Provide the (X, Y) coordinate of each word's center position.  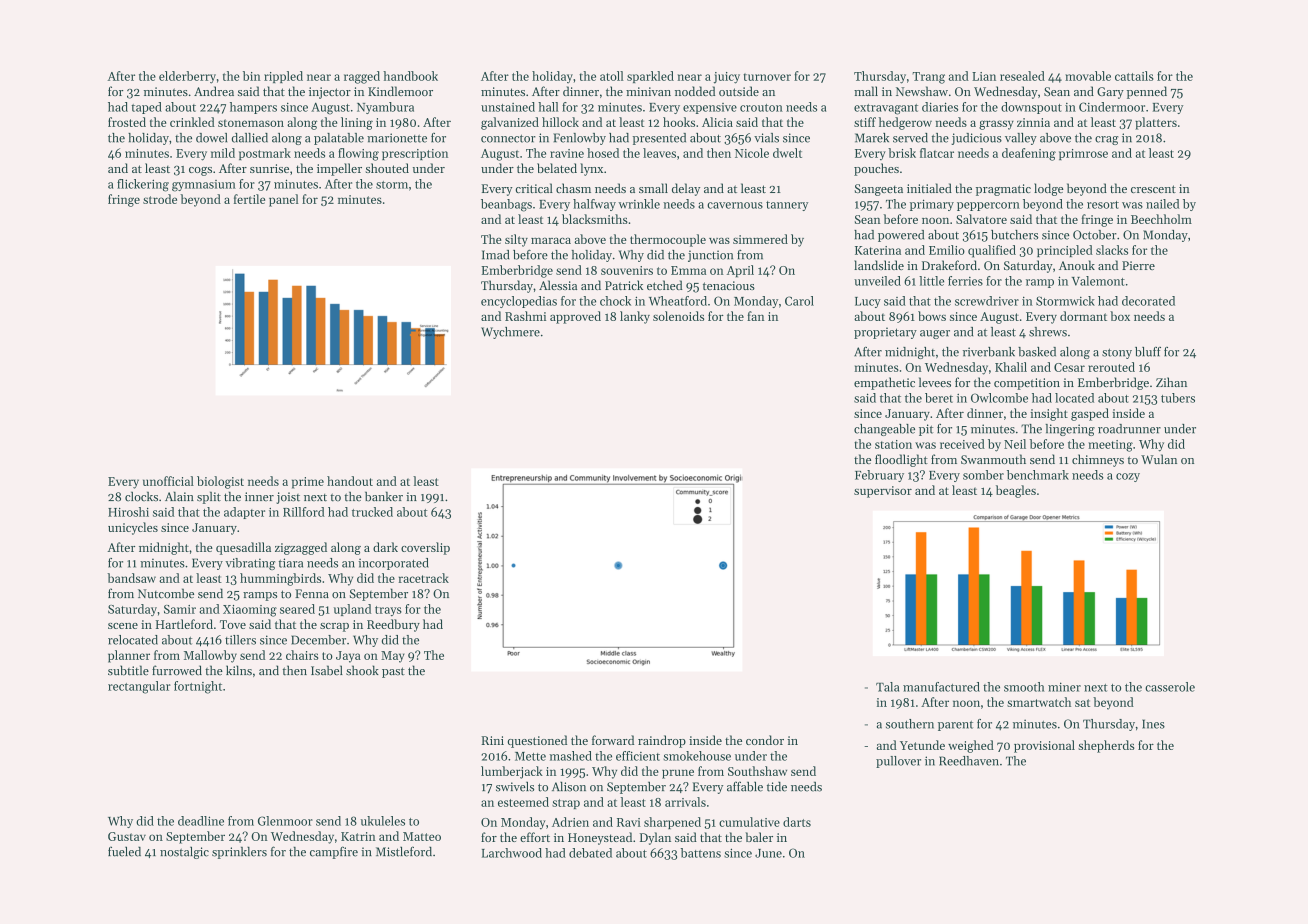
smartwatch (1039, 702)
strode (160, 199)
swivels (515, 787)
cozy (1128, 477)
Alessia (558, 285)
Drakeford (949, 265)
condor (765, 740)
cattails (1134, 76)
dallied (250, 138)
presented (659, 139)
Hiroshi (128, 512)
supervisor (883, 492)
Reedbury (393, 625)
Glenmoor (285, 821)
